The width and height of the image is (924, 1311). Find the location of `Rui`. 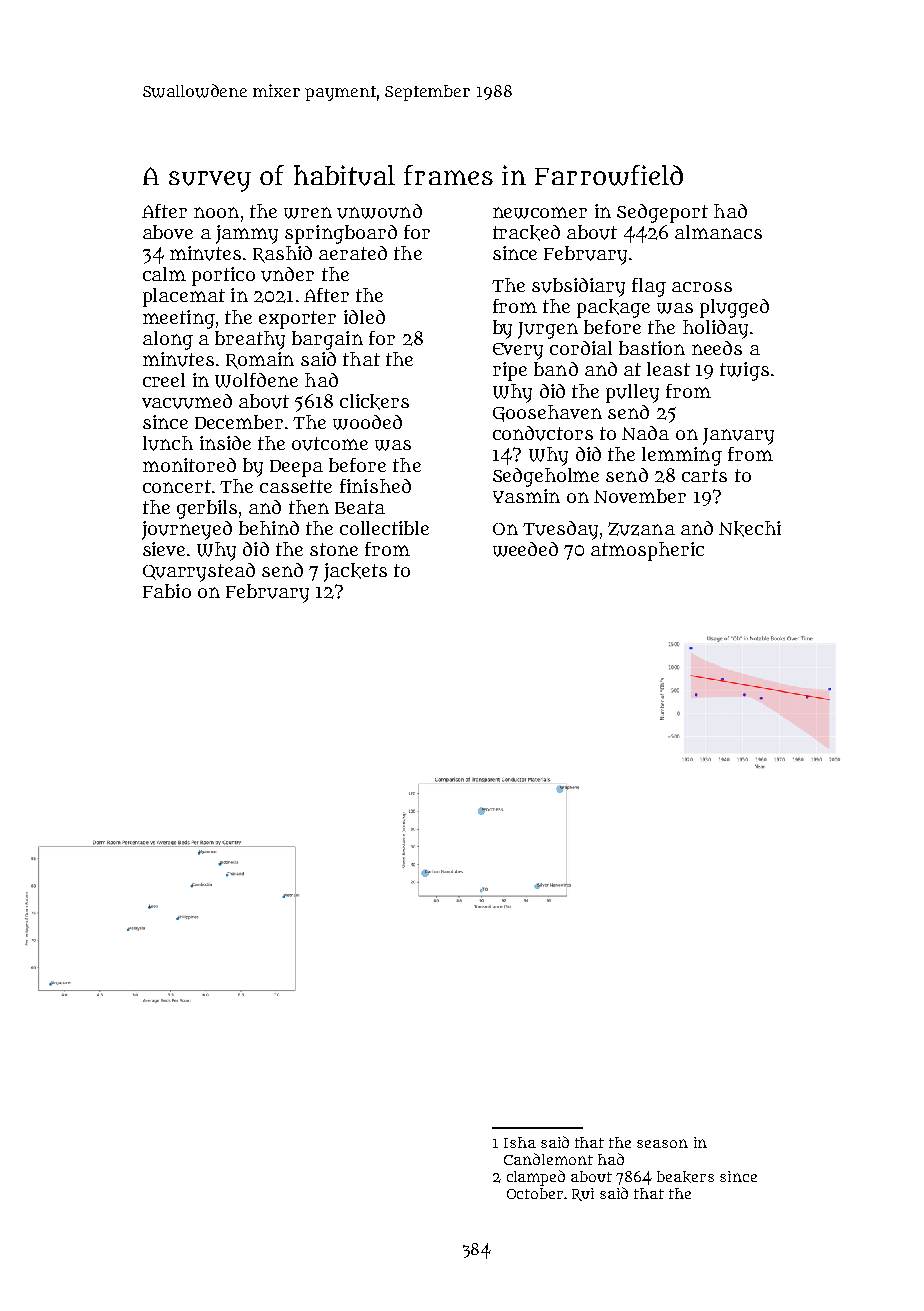

Rui is located at coordinates (583, 1194).
